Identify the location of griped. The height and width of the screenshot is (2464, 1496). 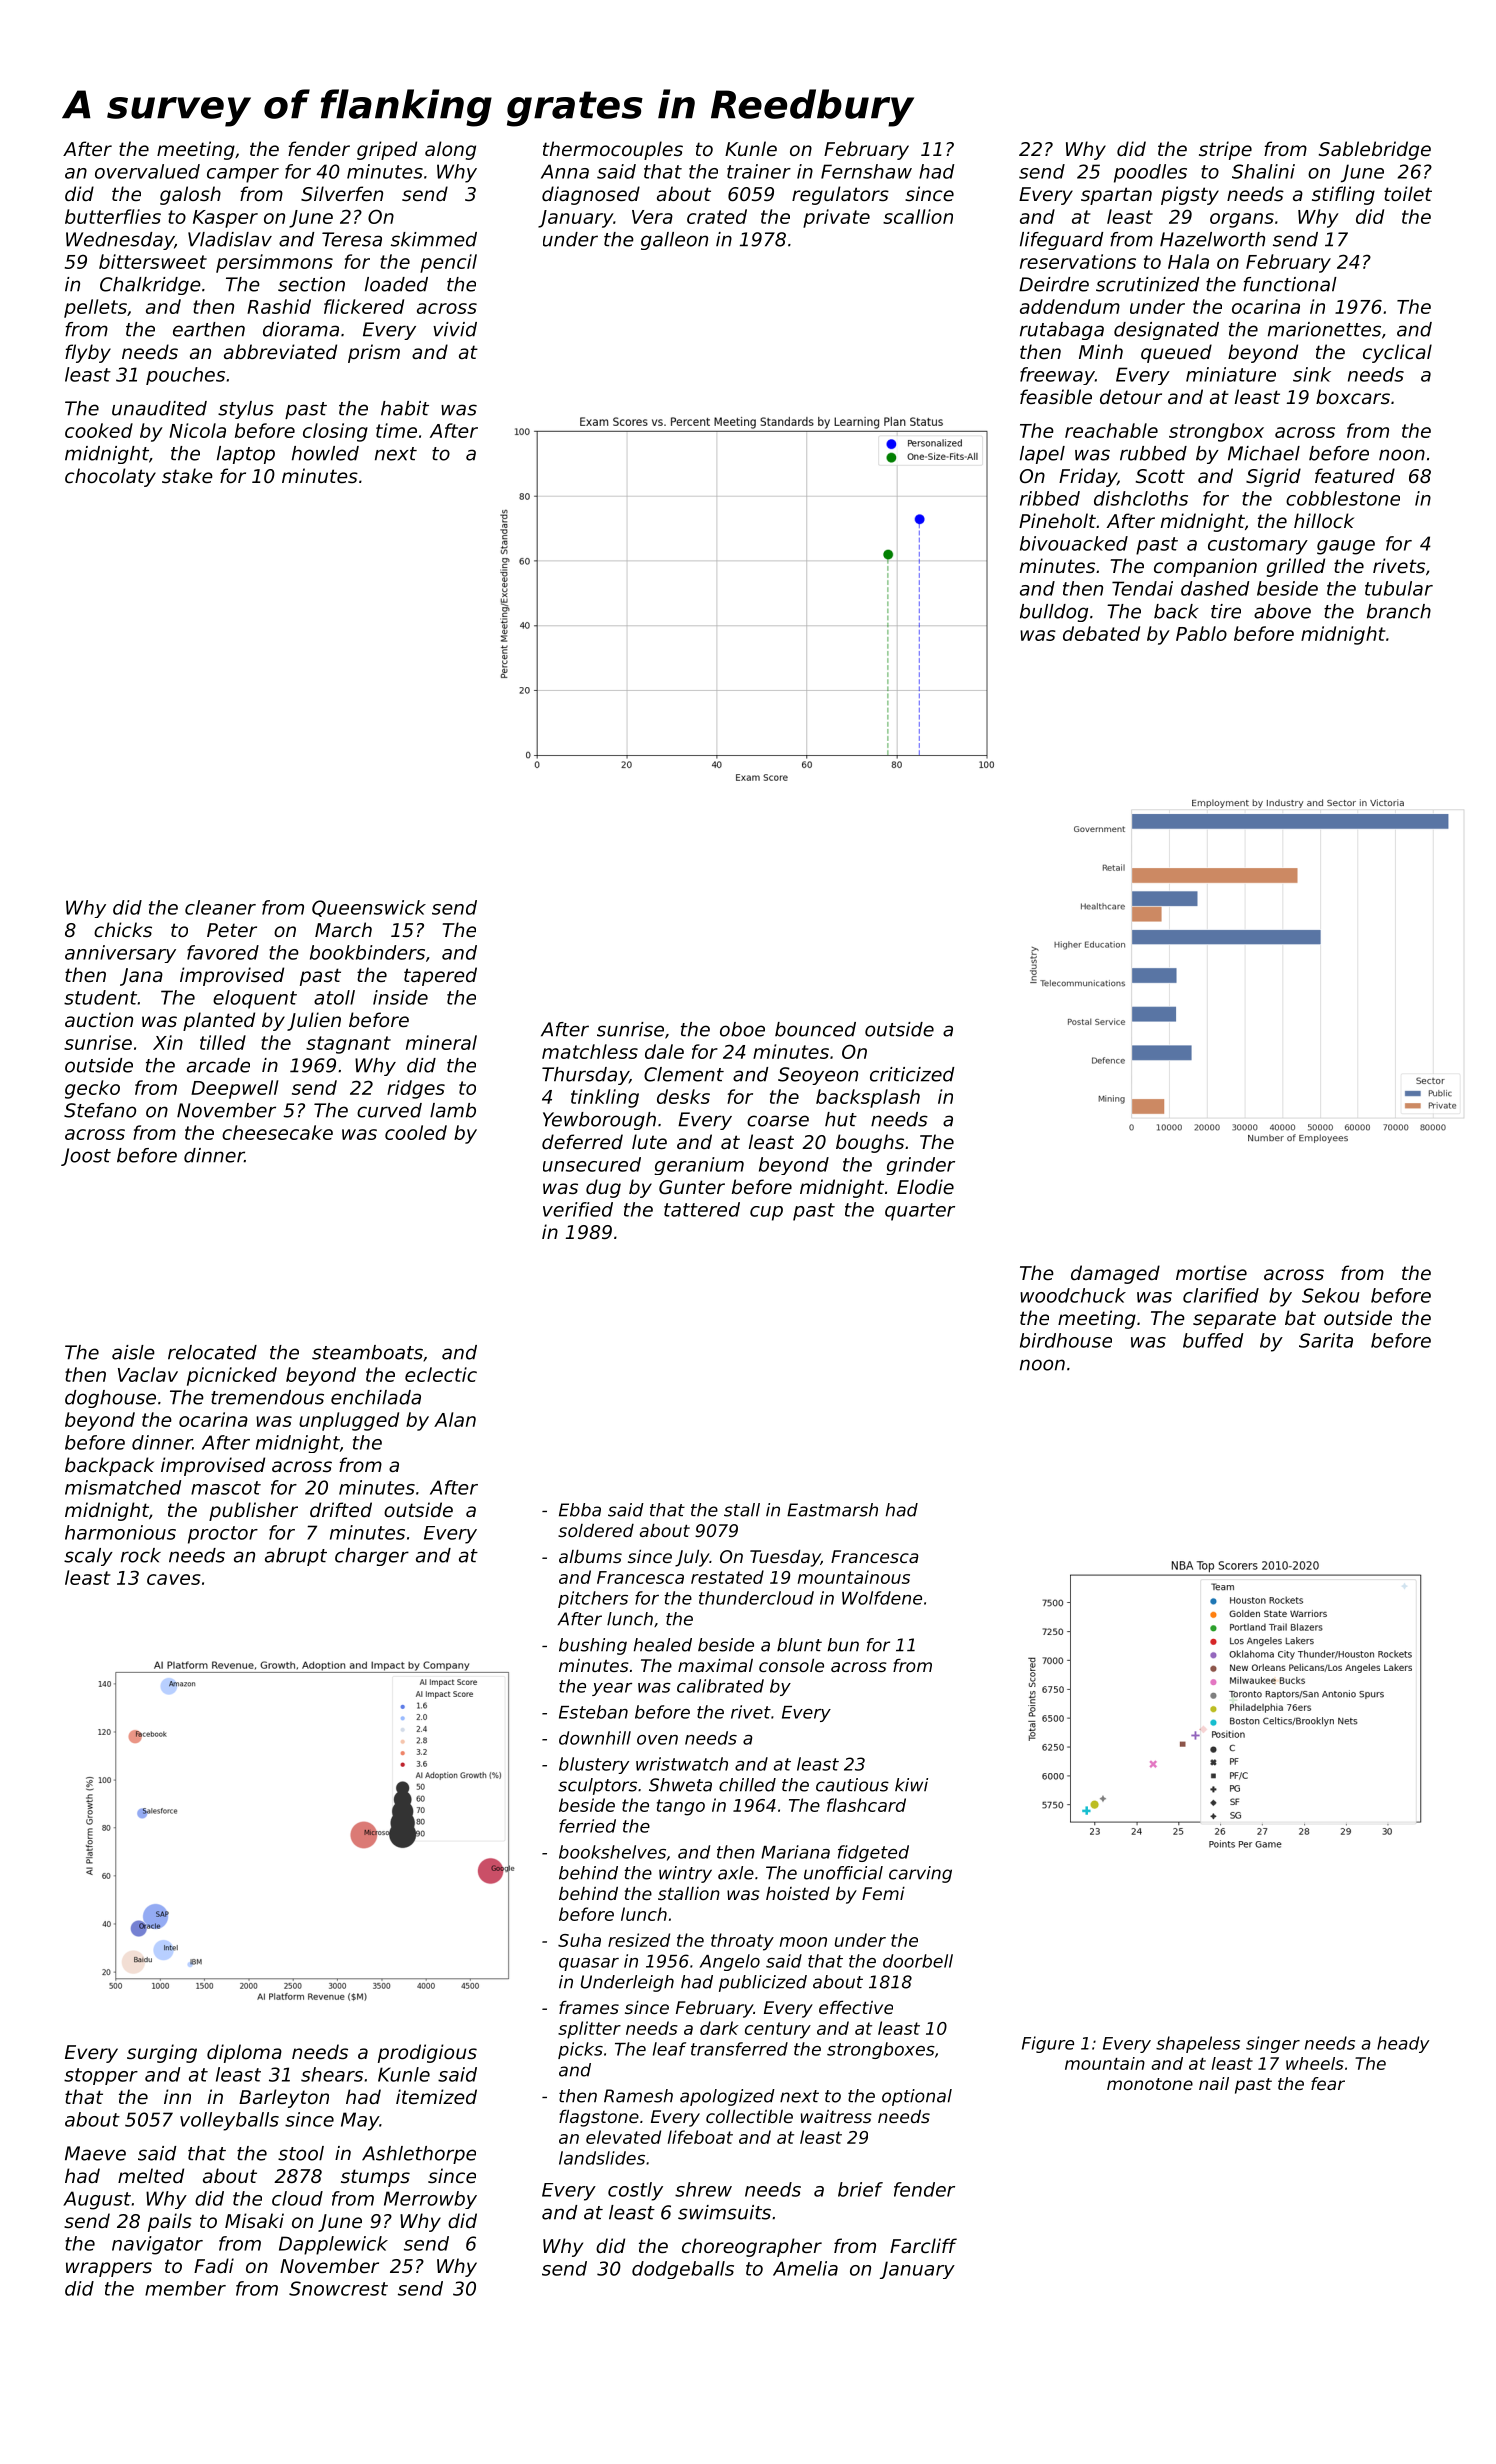
(387, 150).
